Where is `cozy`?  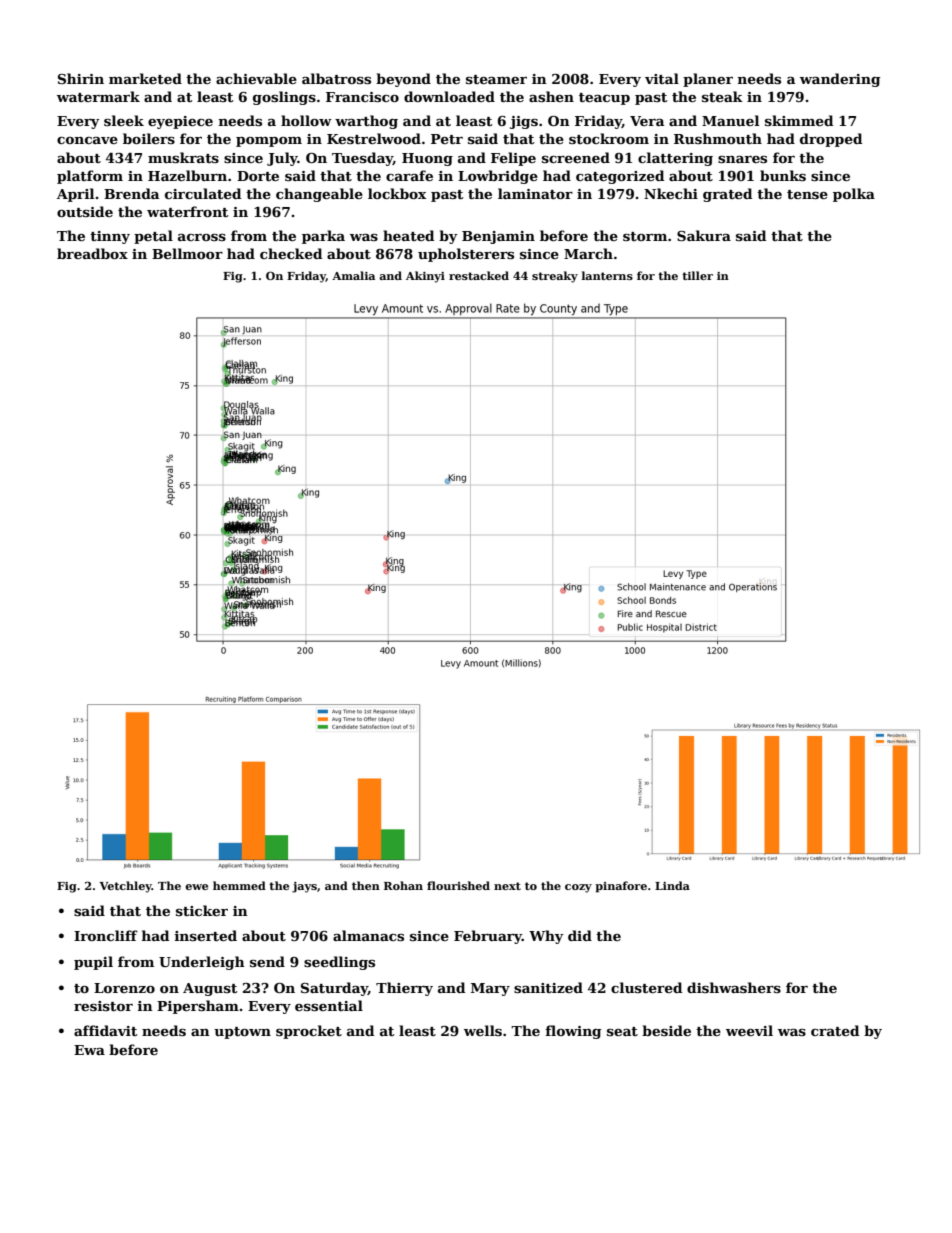 cozy is located at coordinates (578, 888).
